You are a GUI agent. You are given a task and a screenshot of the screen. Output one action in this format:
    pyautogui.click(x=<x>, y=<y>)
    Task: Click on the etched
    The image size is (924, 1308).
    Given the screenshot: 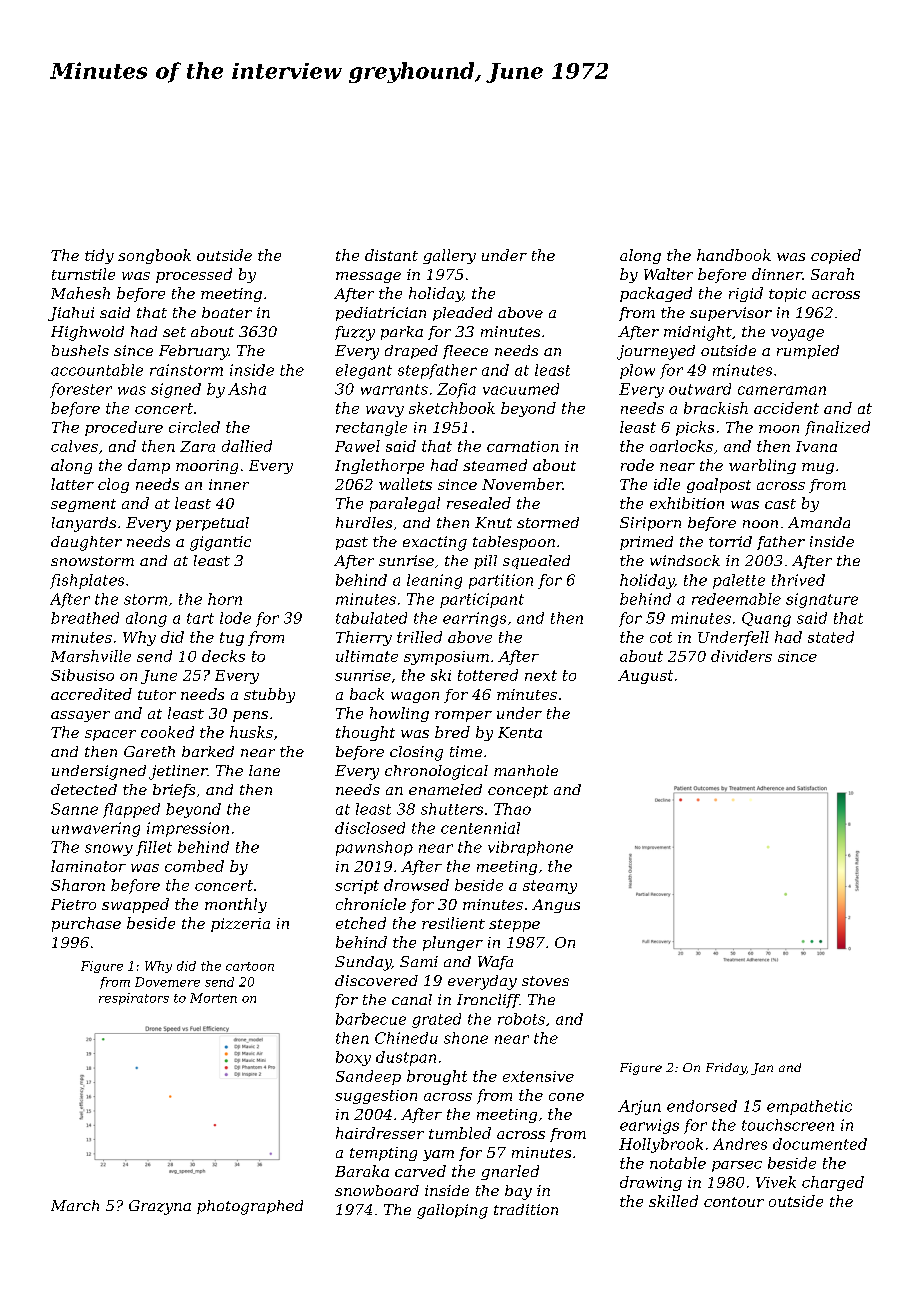 What is the action you would take?
    pyautogui.click(x=361, y=923)
